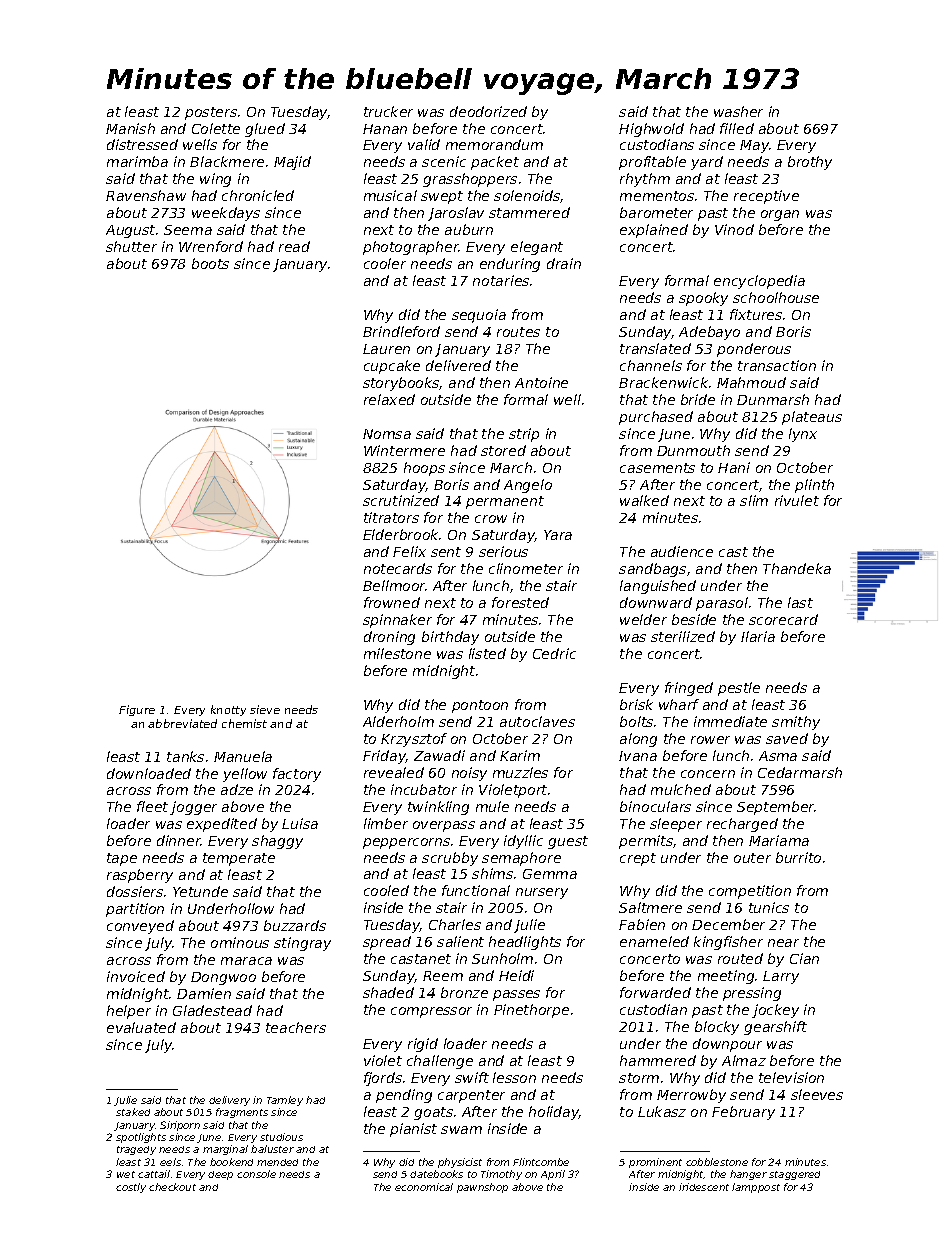 The image size is (952, 1233). I want to click on Antoine, so click(541, 382).
